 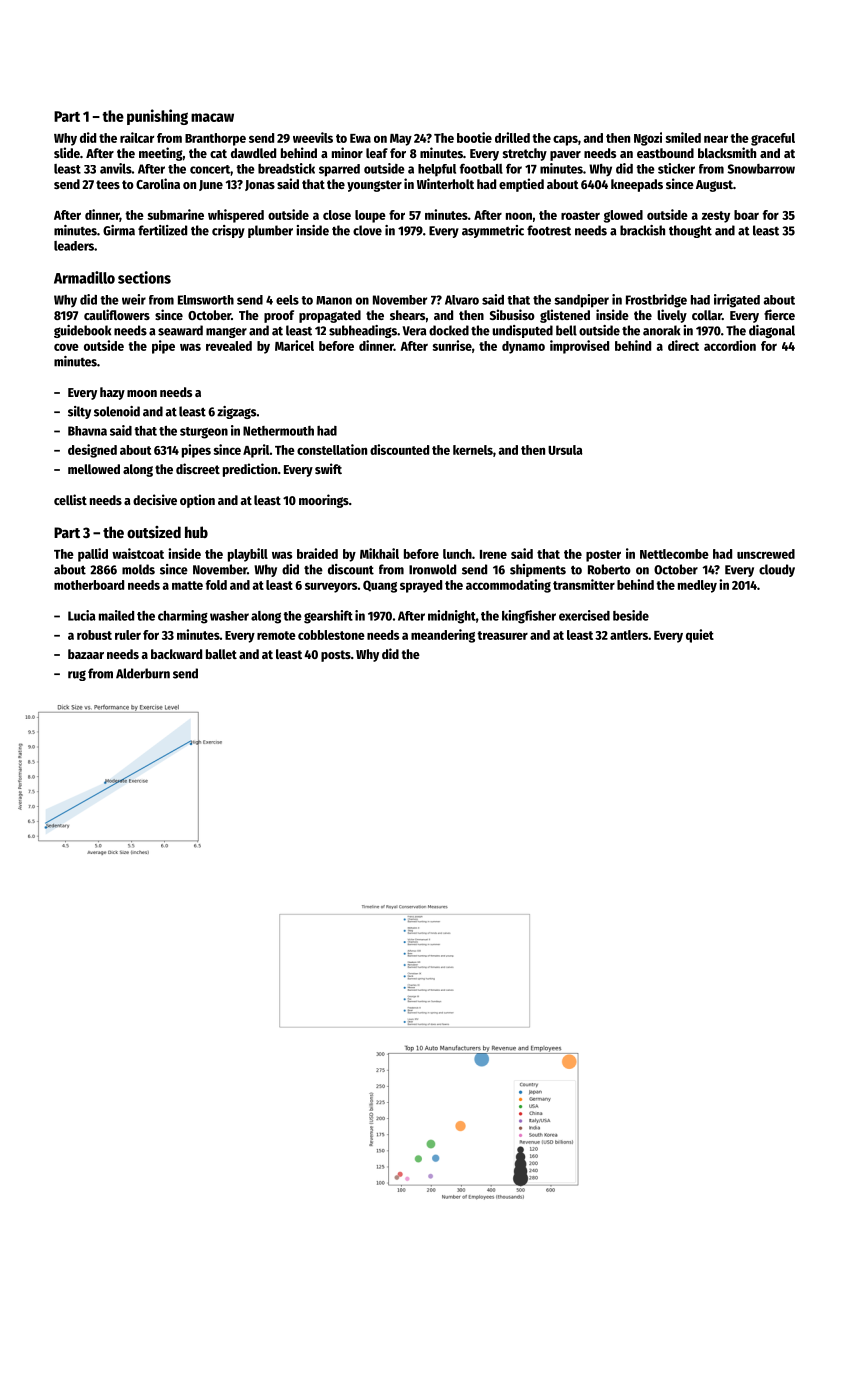 I want to click on quiet, so click(x=700, y=636).
